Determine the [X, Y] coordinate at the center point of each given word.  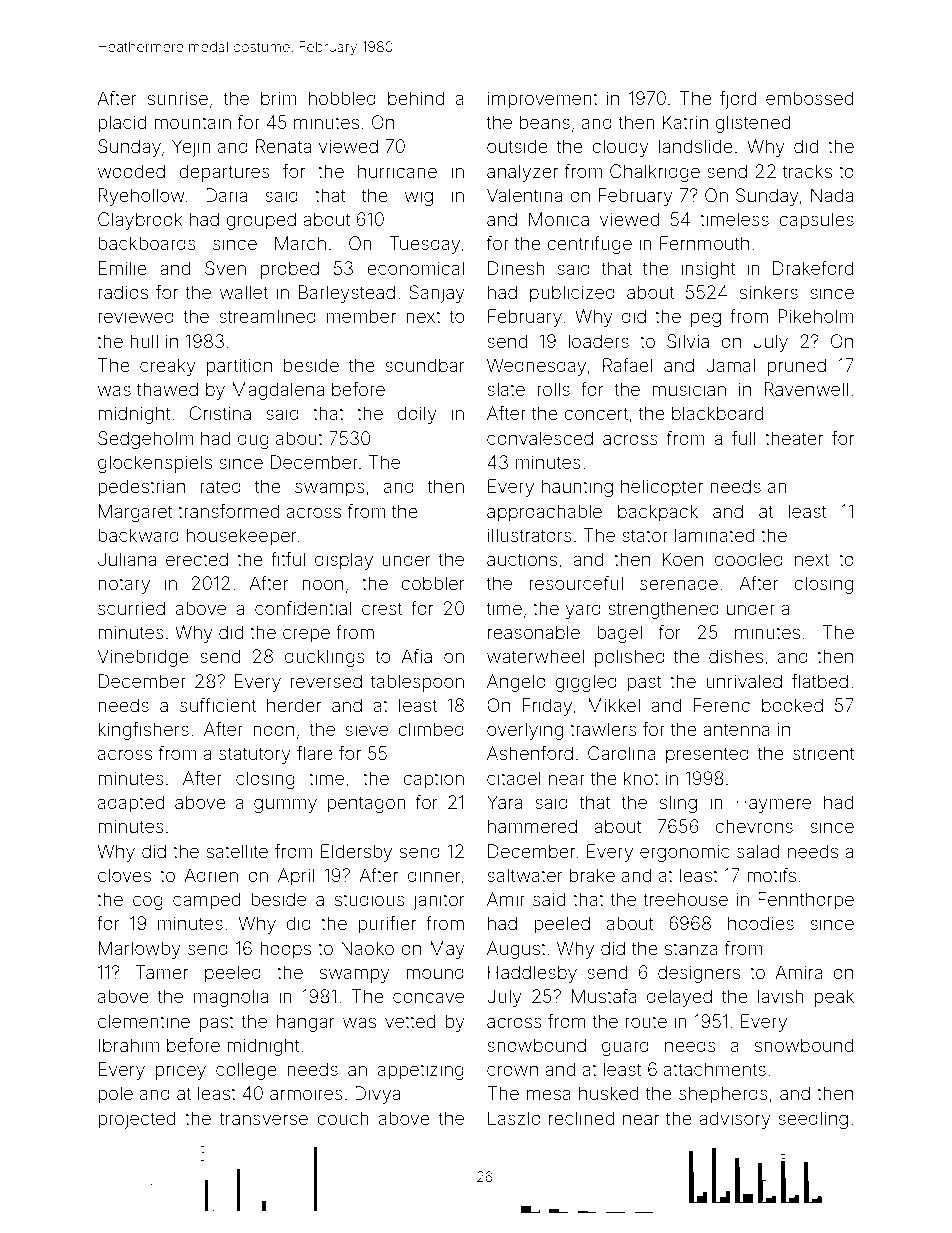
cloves [124, 875]
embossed [809, 98]
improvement [543, 100]
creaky [168, 367]
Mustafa [604, 996]
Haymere [773, 804]
